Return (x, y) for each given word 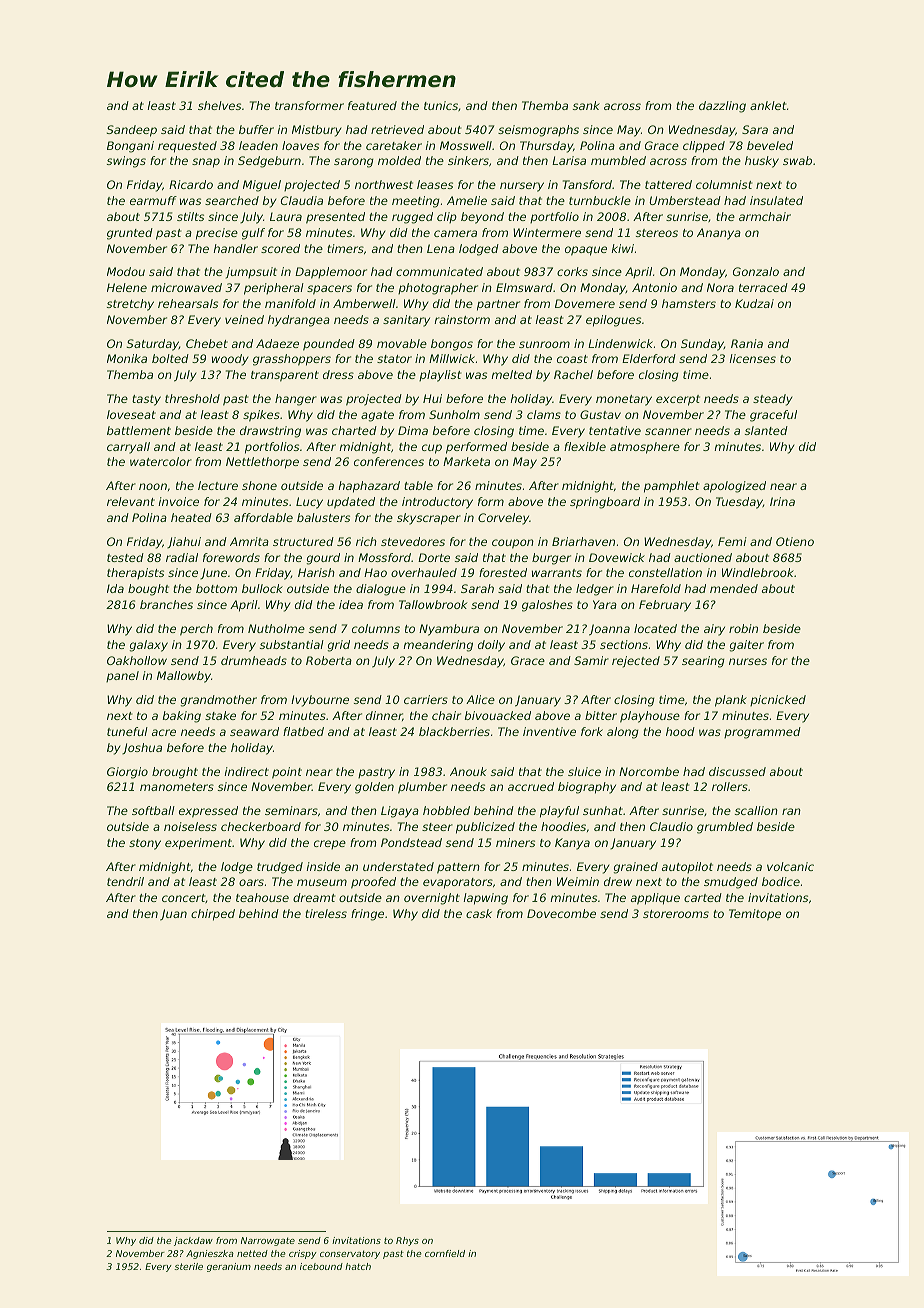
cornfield (445, 1253)
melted (511, 374)
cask (479, 913)
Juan (173, 915)
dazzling (722, 107)
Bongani (130, 147)
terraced (763, 287)
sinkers (468, 160)
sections (624, 644)
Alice (480, 699)
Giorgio (127, 773)
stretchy (130, 305)
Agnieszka (210, 1254)
